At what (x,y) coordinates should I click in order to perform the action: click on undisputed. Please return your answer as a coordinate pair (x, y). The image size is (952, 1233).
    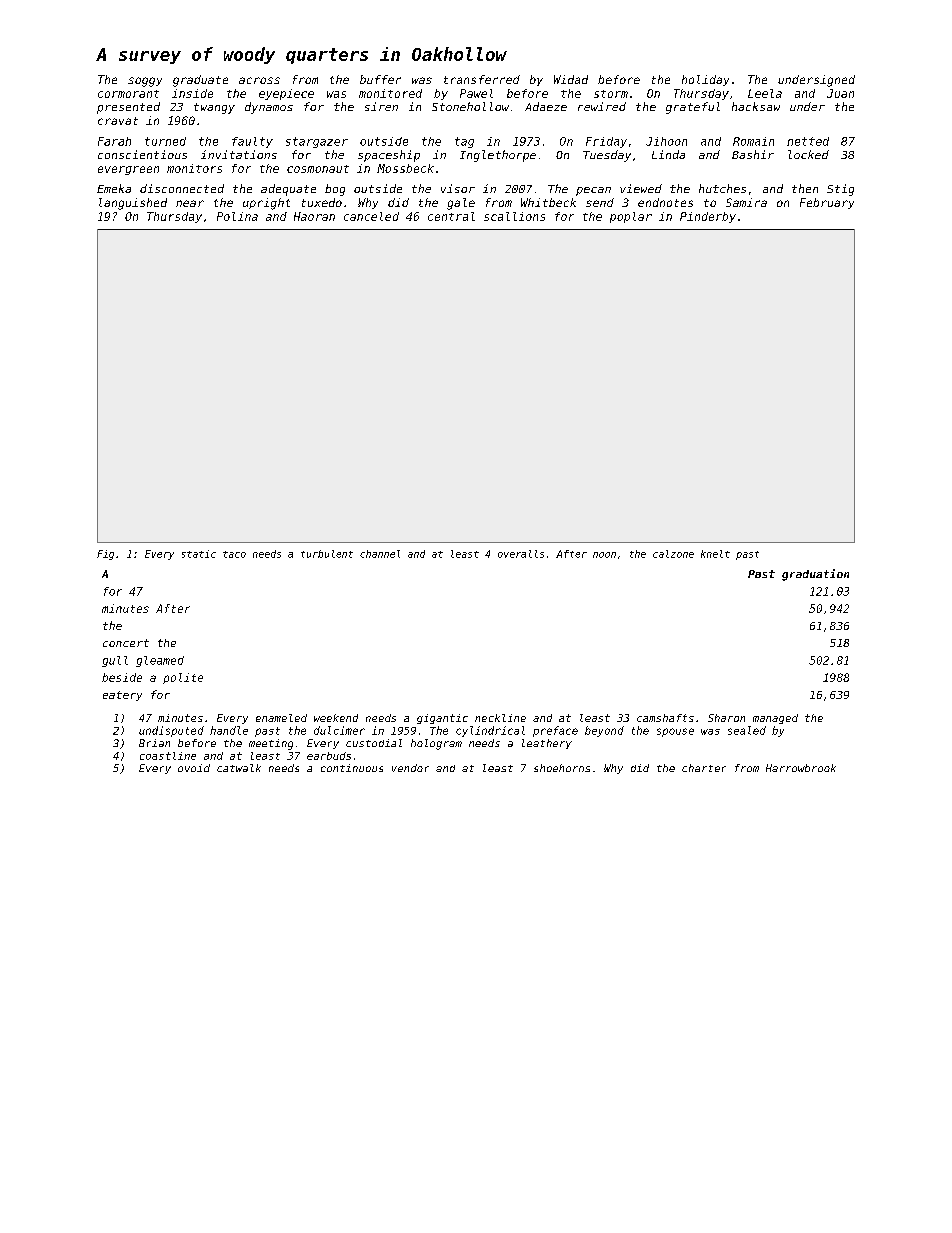
    Looking at the image, I should click on (171, 731).
